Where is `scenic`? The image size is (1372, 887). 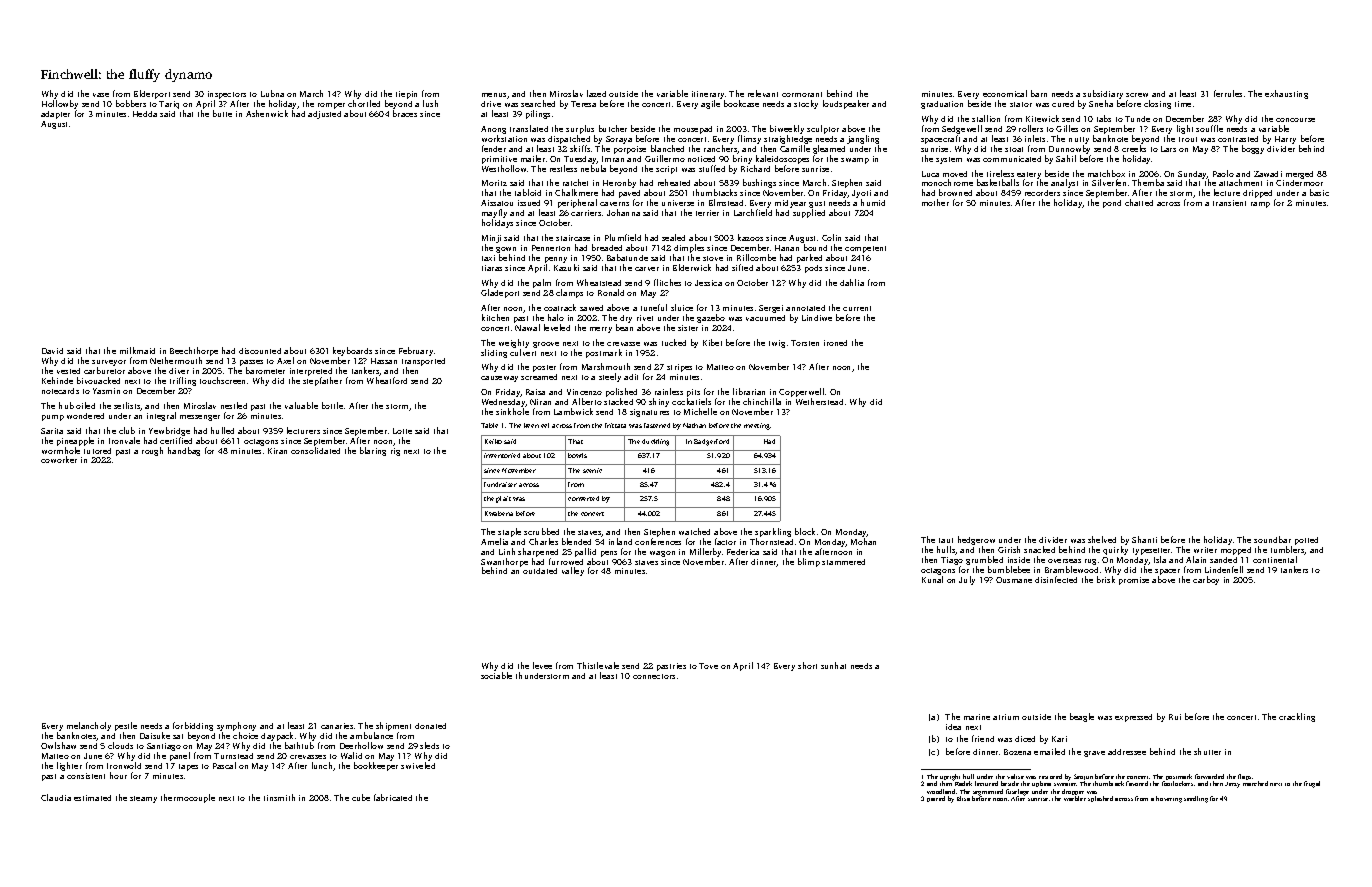
scenic is located at coordinates (592, 470).
